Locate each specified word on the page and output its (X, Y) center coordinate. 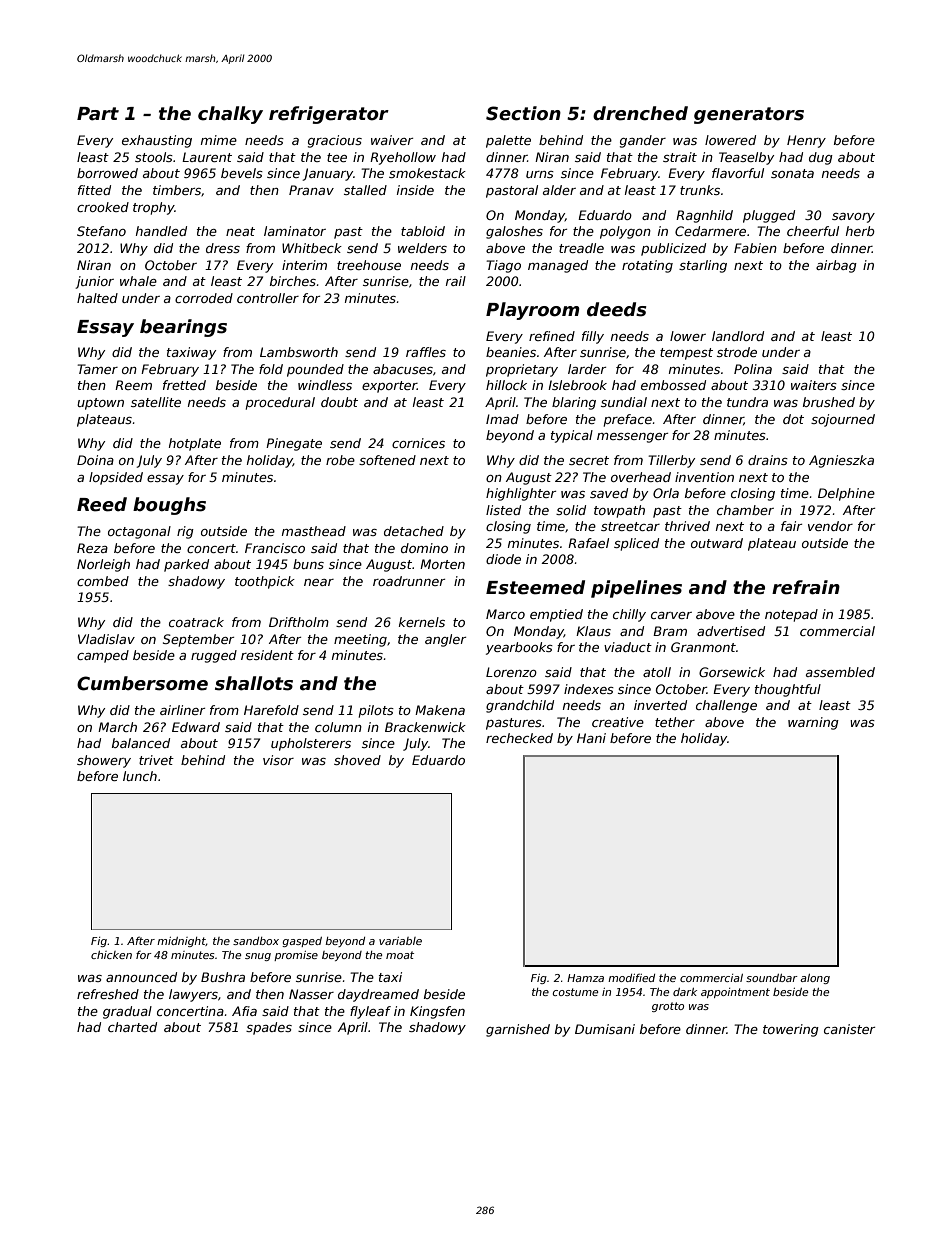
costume (575, 992)
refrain (806, 587)
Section (523, 113)
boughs (169, 506)
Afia (244, 1011)
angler (445, 640)
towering (791, 1030)
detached (414, 531)
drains (768, 460)
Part (98, 114)
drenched (640, 113)
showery (104, 761)
